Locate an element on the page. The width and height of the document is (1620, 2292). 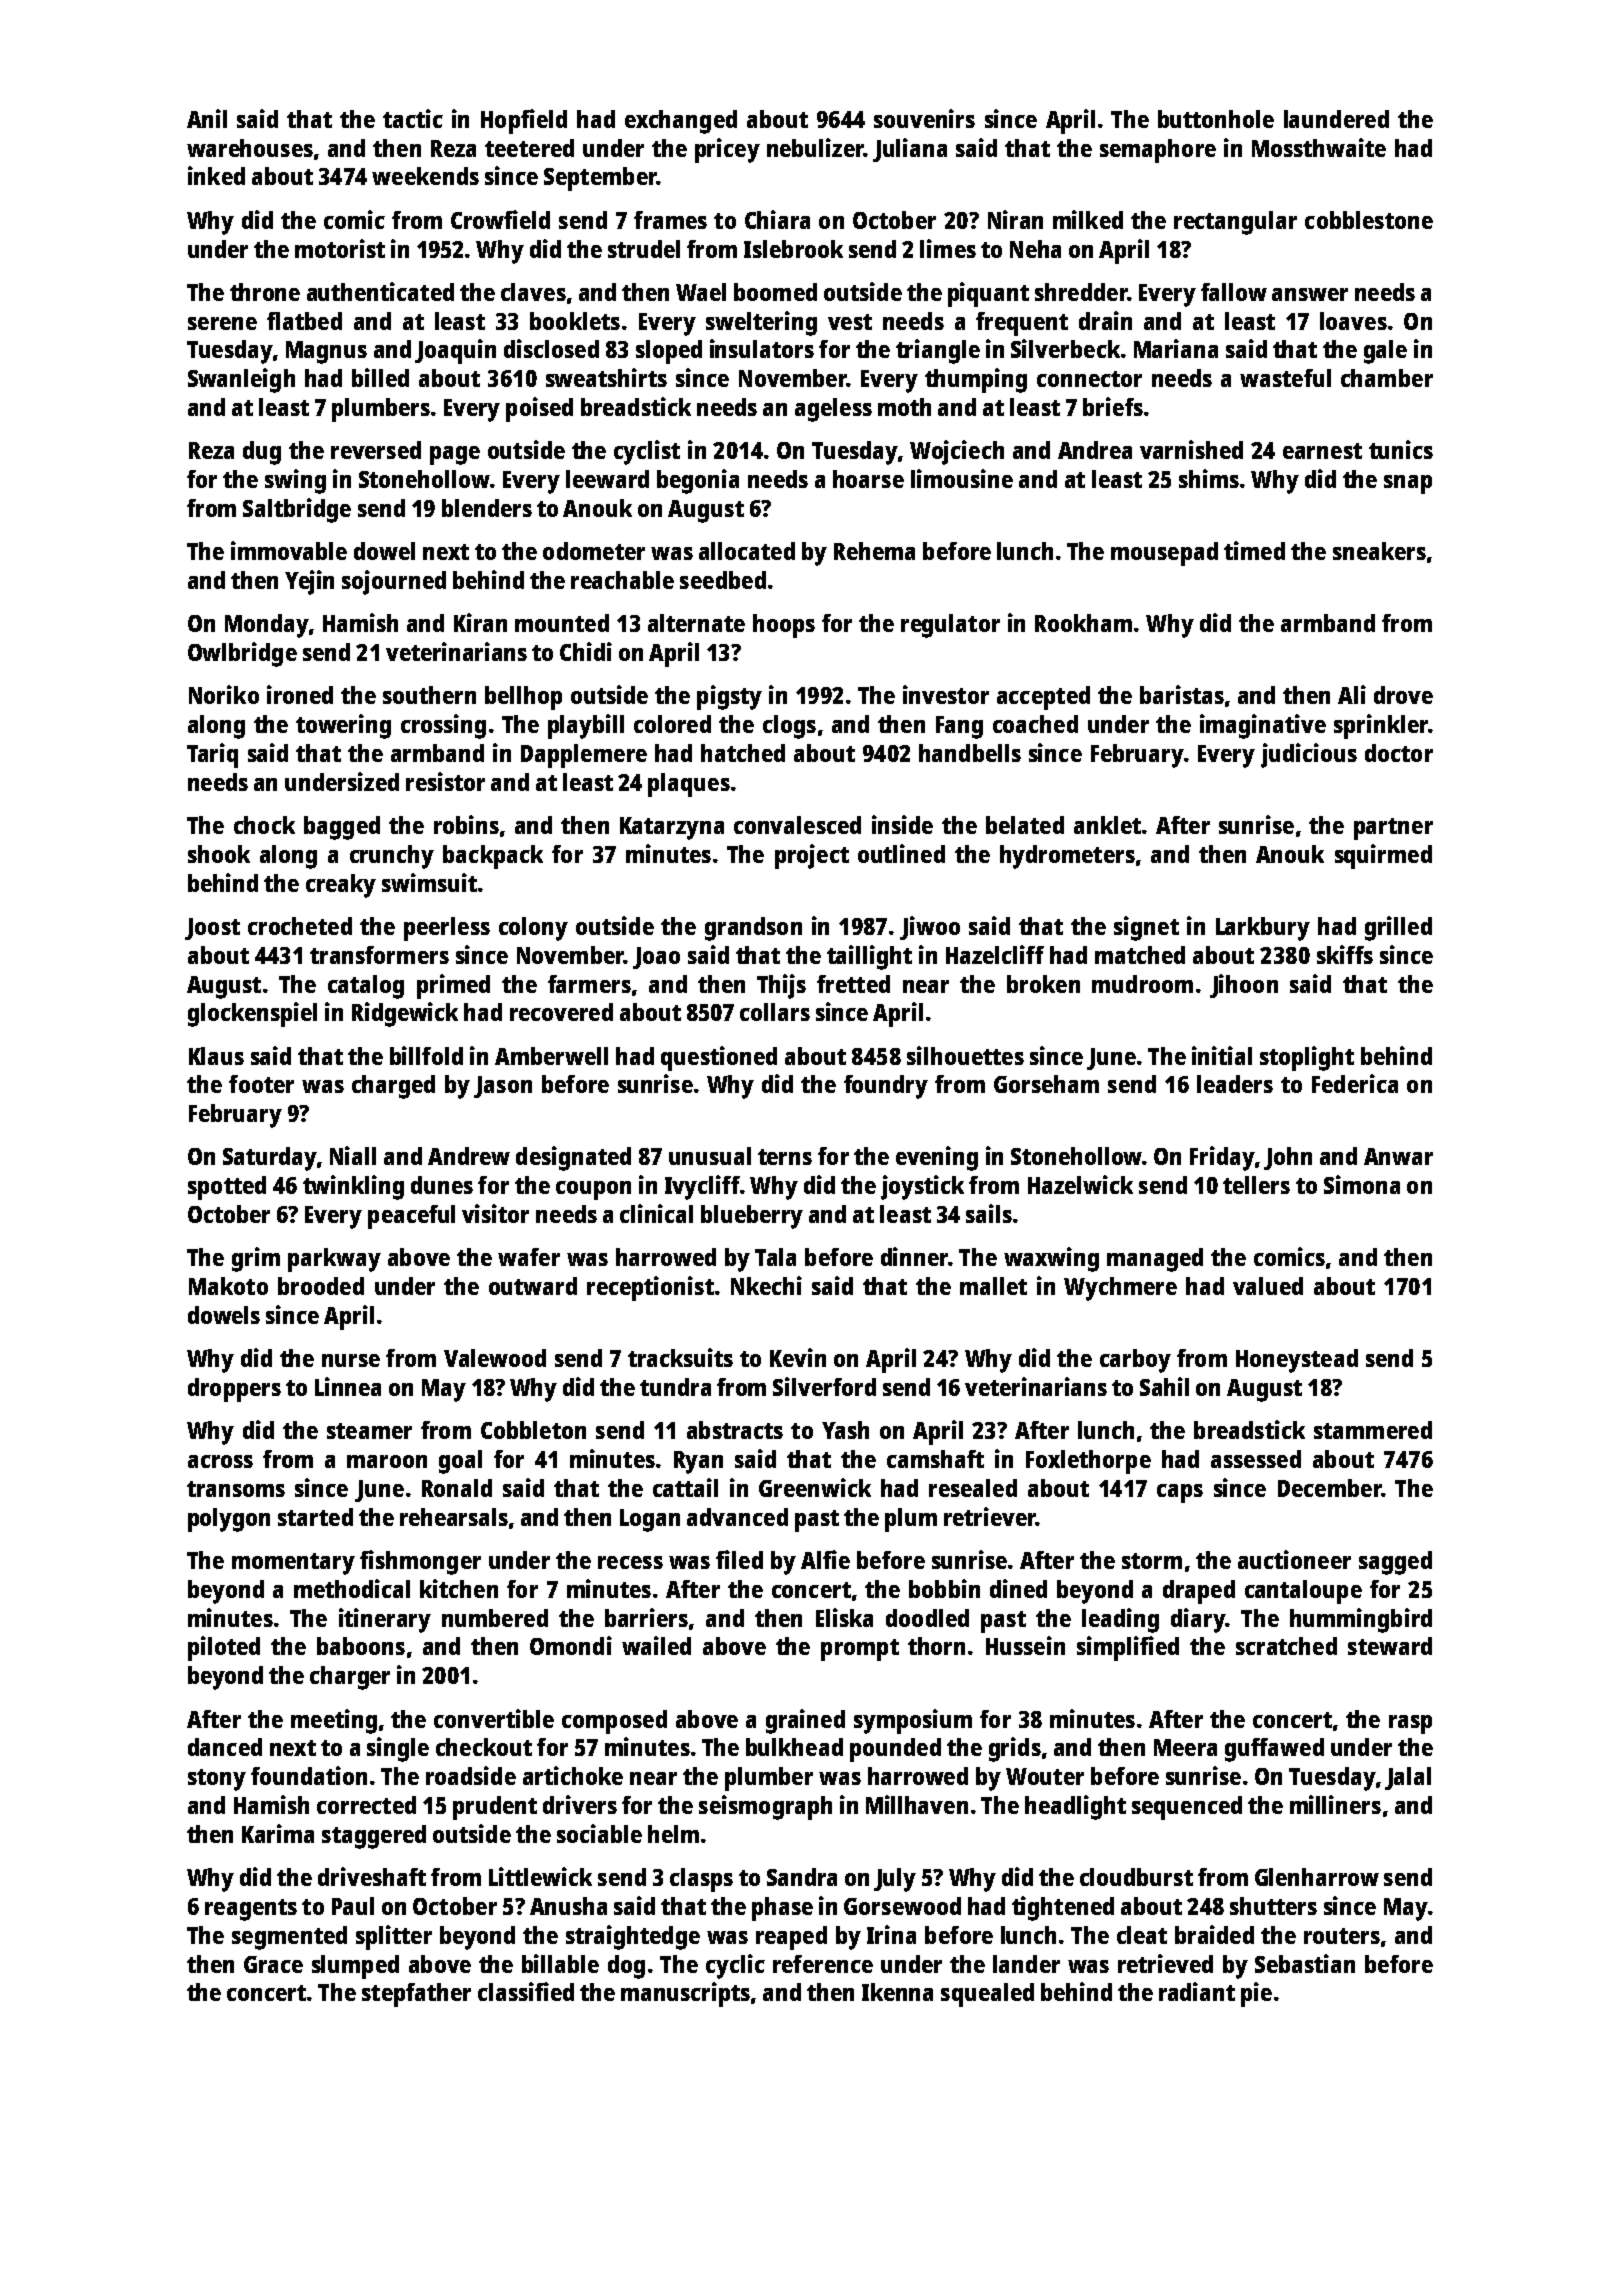
chock is located at coordinates (264, 825).
